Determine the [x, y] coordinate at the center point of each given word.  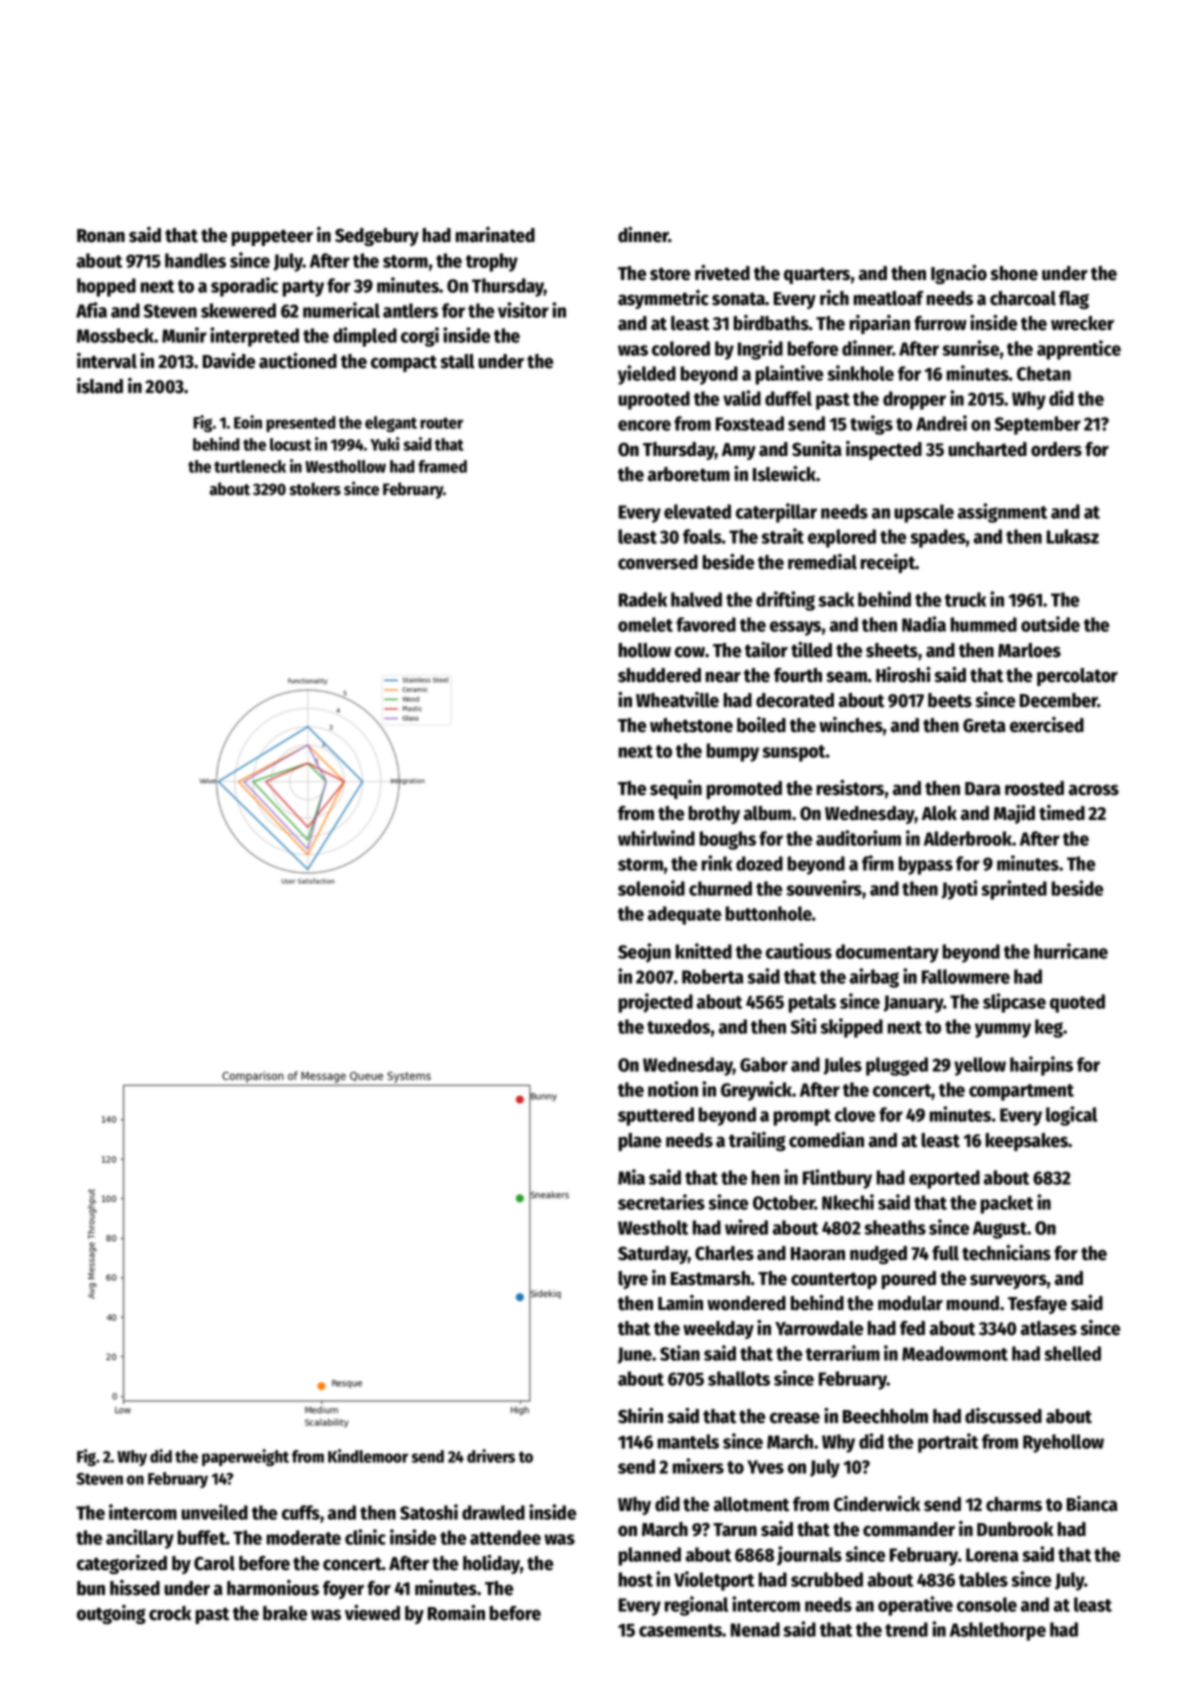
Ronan [101, 236]
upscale [924, 513]
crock [170, 1613]
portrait [948, 1443]
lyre [633, 1280]
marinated [495, 235]
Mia [631, 1177]
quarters [817, 275]
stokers [315, 489]
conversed [658, 562]
